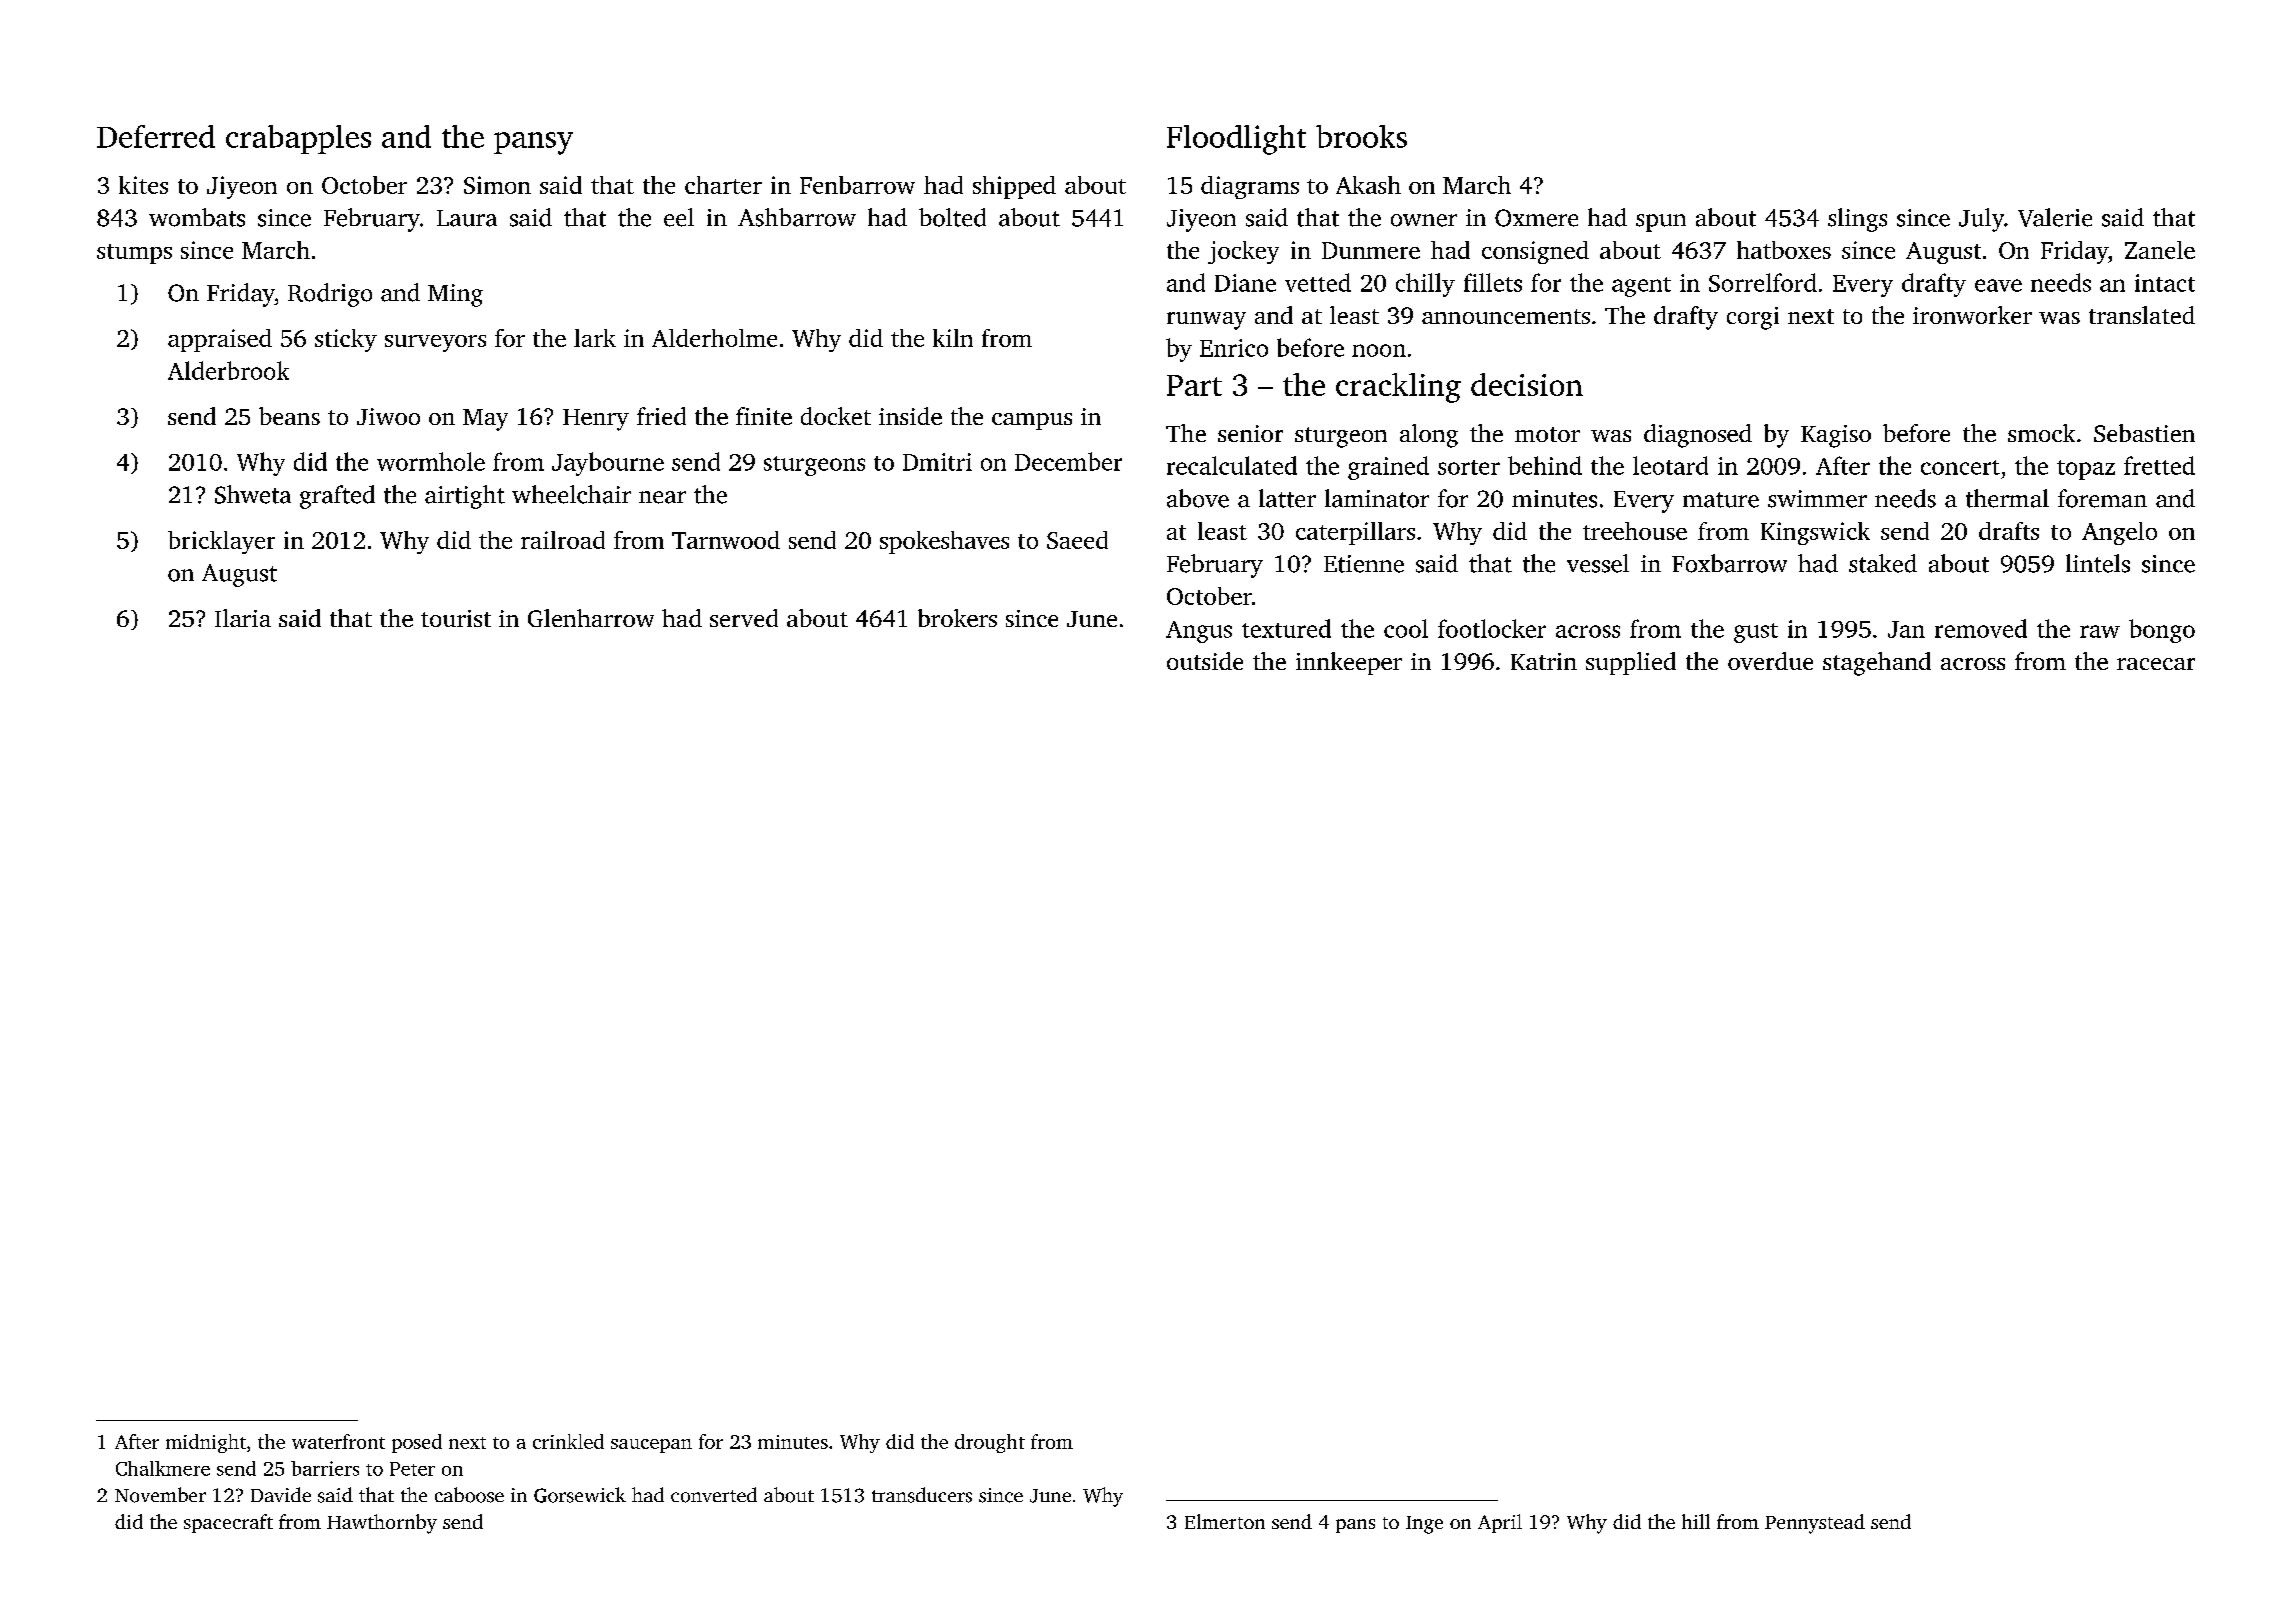 This screenshot has width=2292, height=1620. I want to click on ironworker, so click(1972, 315).
